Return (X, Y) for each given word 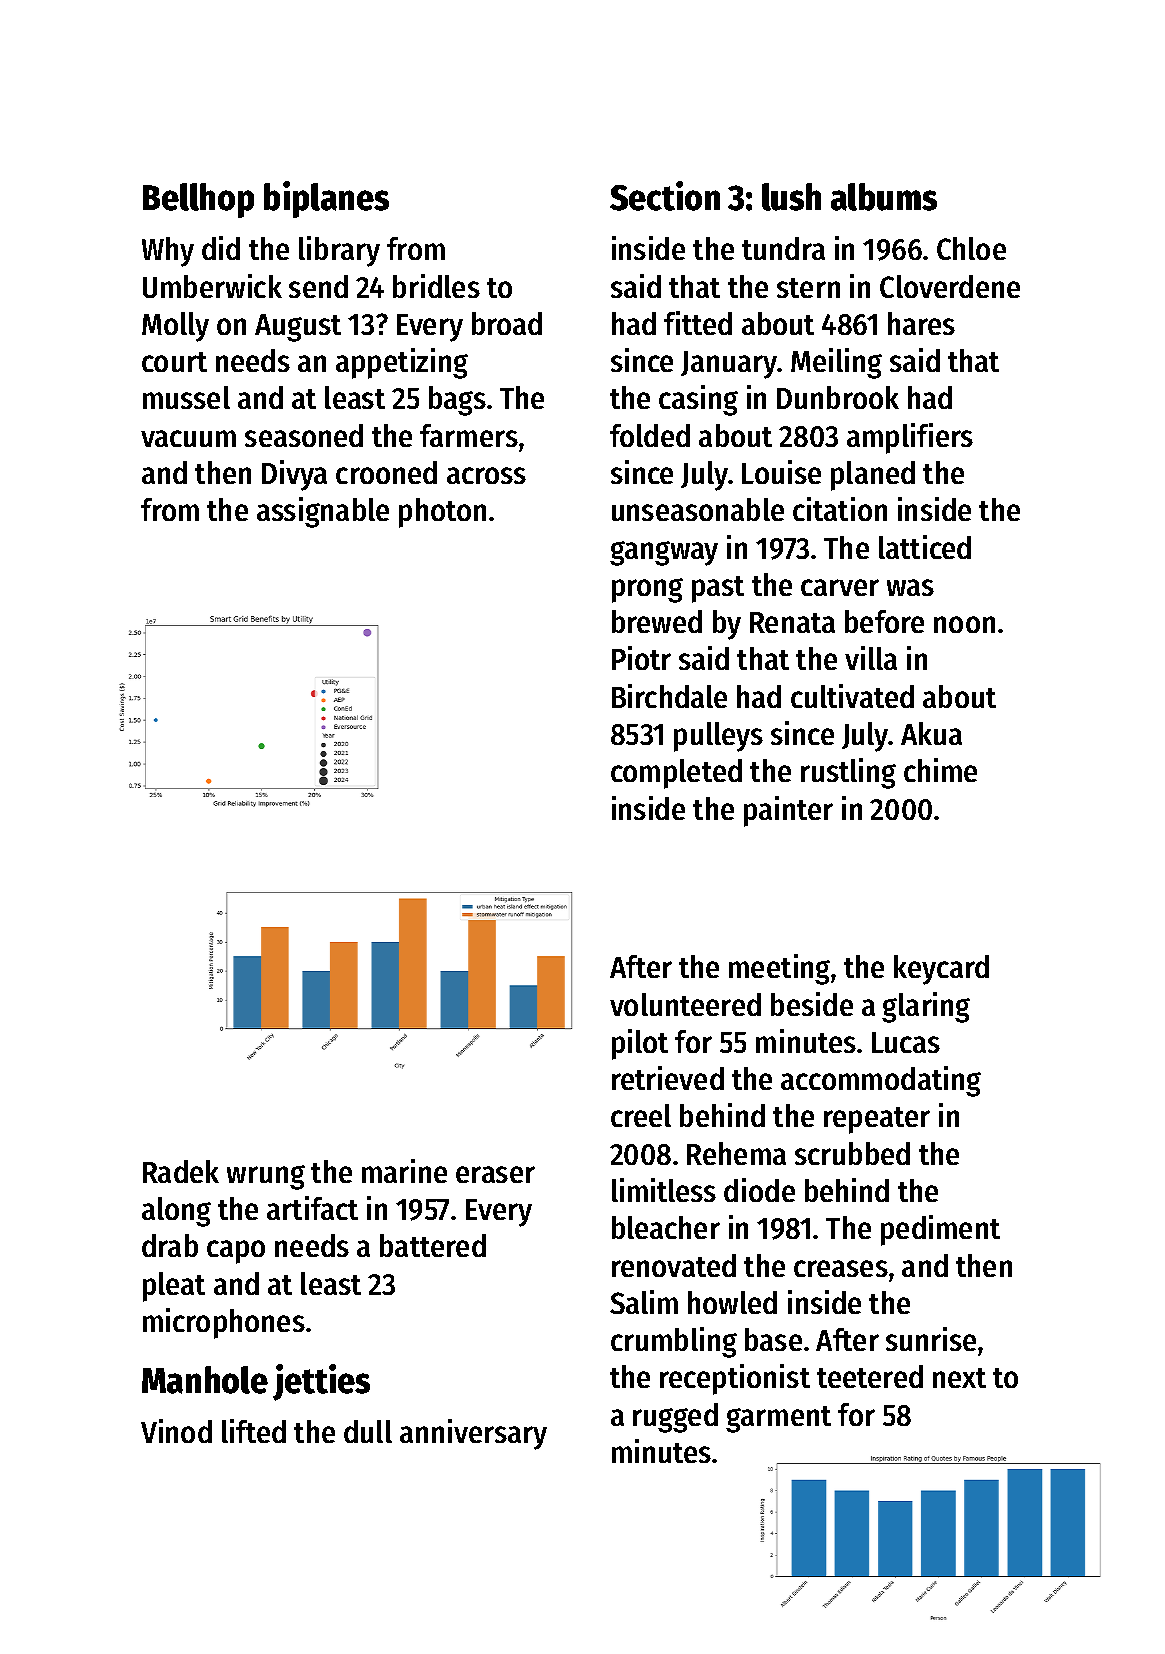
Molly (175, 327)
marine (404, 1171)
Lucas (906, 1042)
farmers (469, 435)
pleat (174, 1287)
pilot (640, 1044)
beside (812, 1004)
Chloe (971, 248)
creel (641, 1115)
